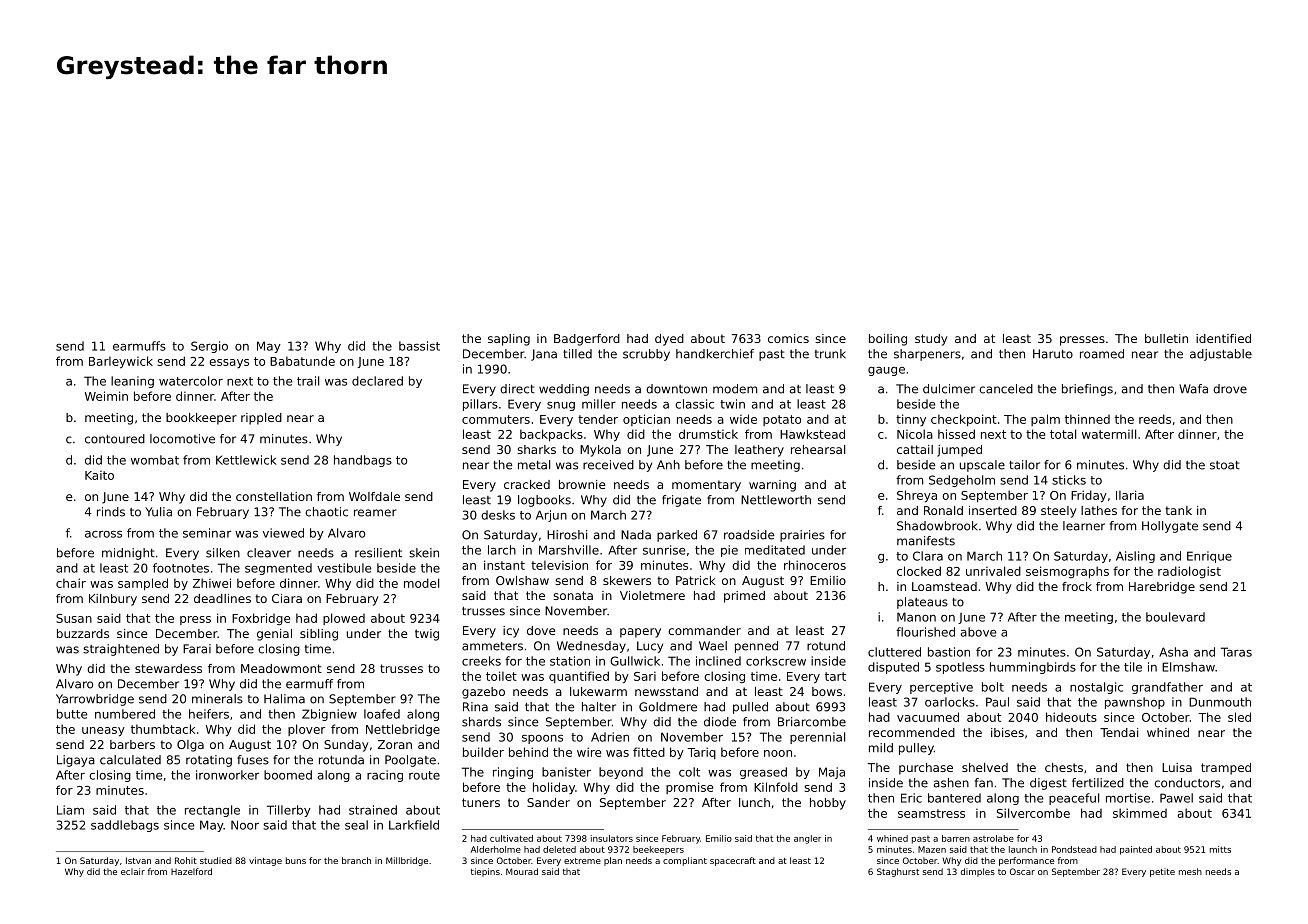 This screenshot has width=1308, height=924. What do you see at coordinates (1128, 798) in the screenshot?
I see `mortise` at bounding box center [1128, 798].
